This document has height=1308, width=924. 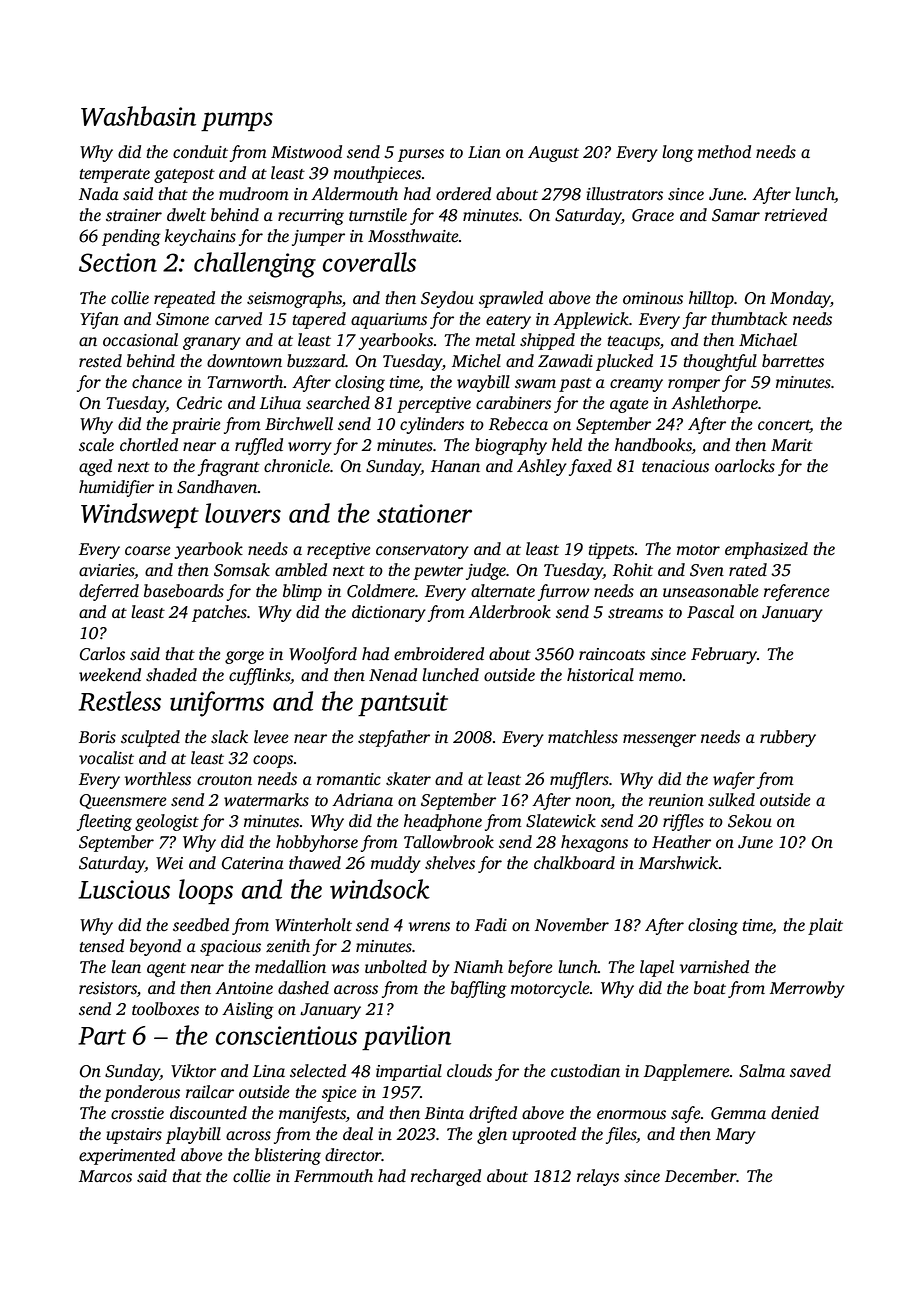 What do you see at coordinates (825, 926) in the document?
I see `plait` at bounding box center [825, 926].
